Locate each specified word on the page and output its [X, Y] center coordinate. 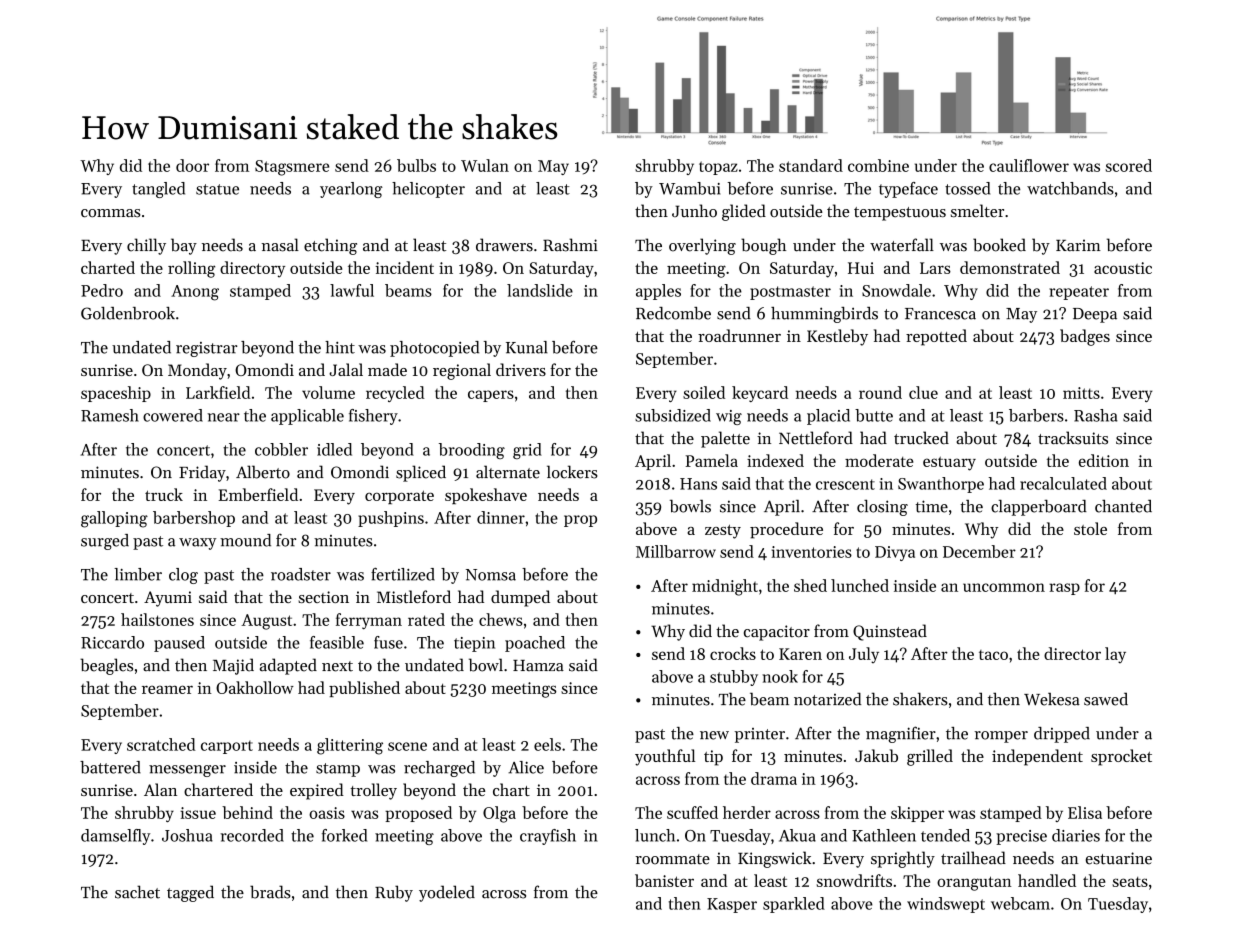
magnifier [901, 734]
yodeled [447, 893]
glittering [350, 746]
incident [404, 267]
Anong [195, 293]
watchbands [1070, 188]
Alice [526, 767]
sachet [137, 892]
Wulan [485, 165]
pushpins [391, 519]
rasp [1064, 589]
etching [330, 246]
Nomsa [491, 575]
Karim [1078, 245]
